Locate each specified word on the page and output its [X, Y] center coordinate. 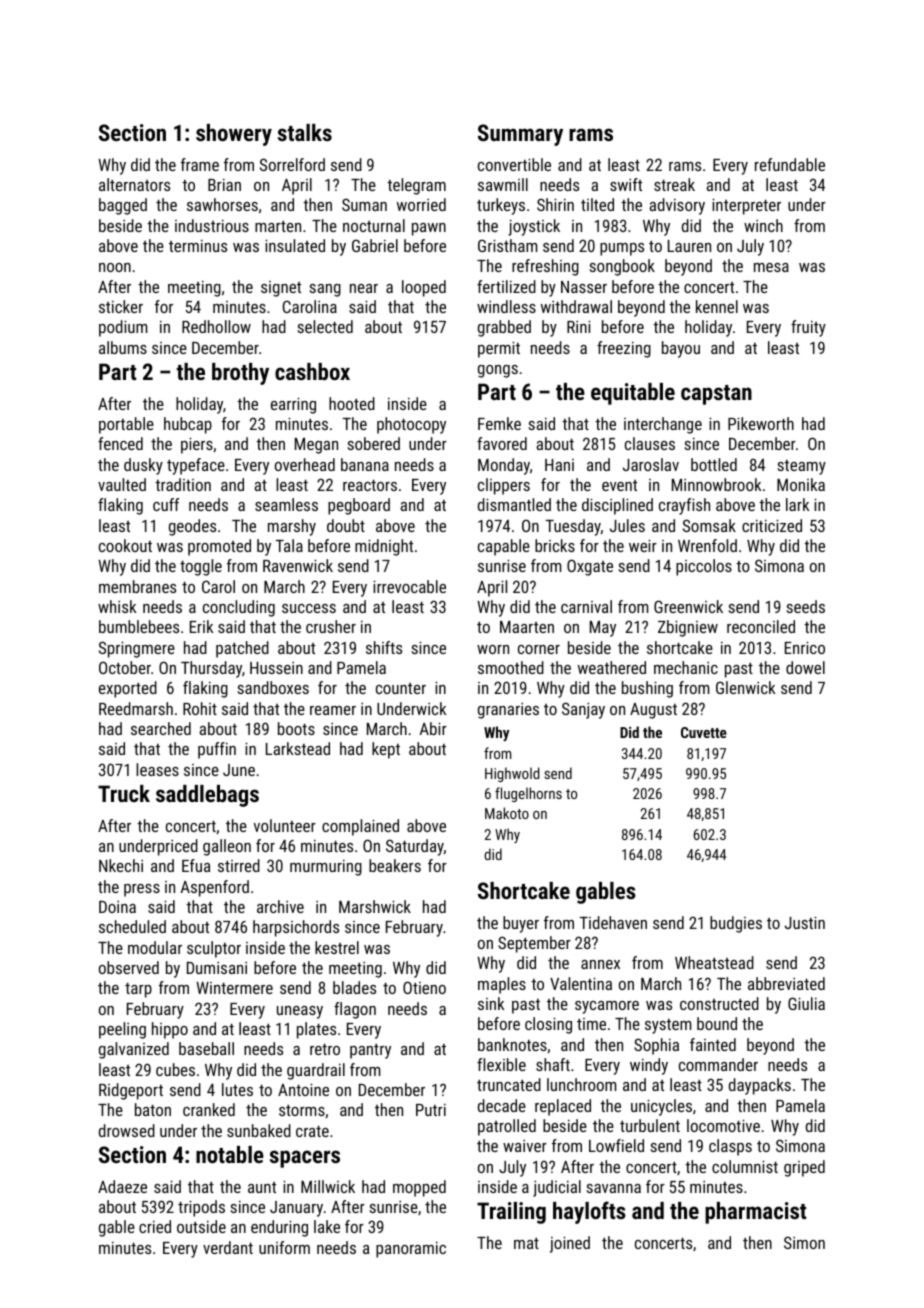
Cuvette [704, 732]
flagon [355, 1010]
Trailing [511, 1213]
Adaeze [122, 1186]
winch [763, 225]
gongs [498, 371]
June [239, 770]
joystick [534, 227]
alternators [134, 184]
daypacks [760, 1086]
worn [493, 649]
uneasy [300, 1012]
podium [123, 328]
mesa [771, 267]
